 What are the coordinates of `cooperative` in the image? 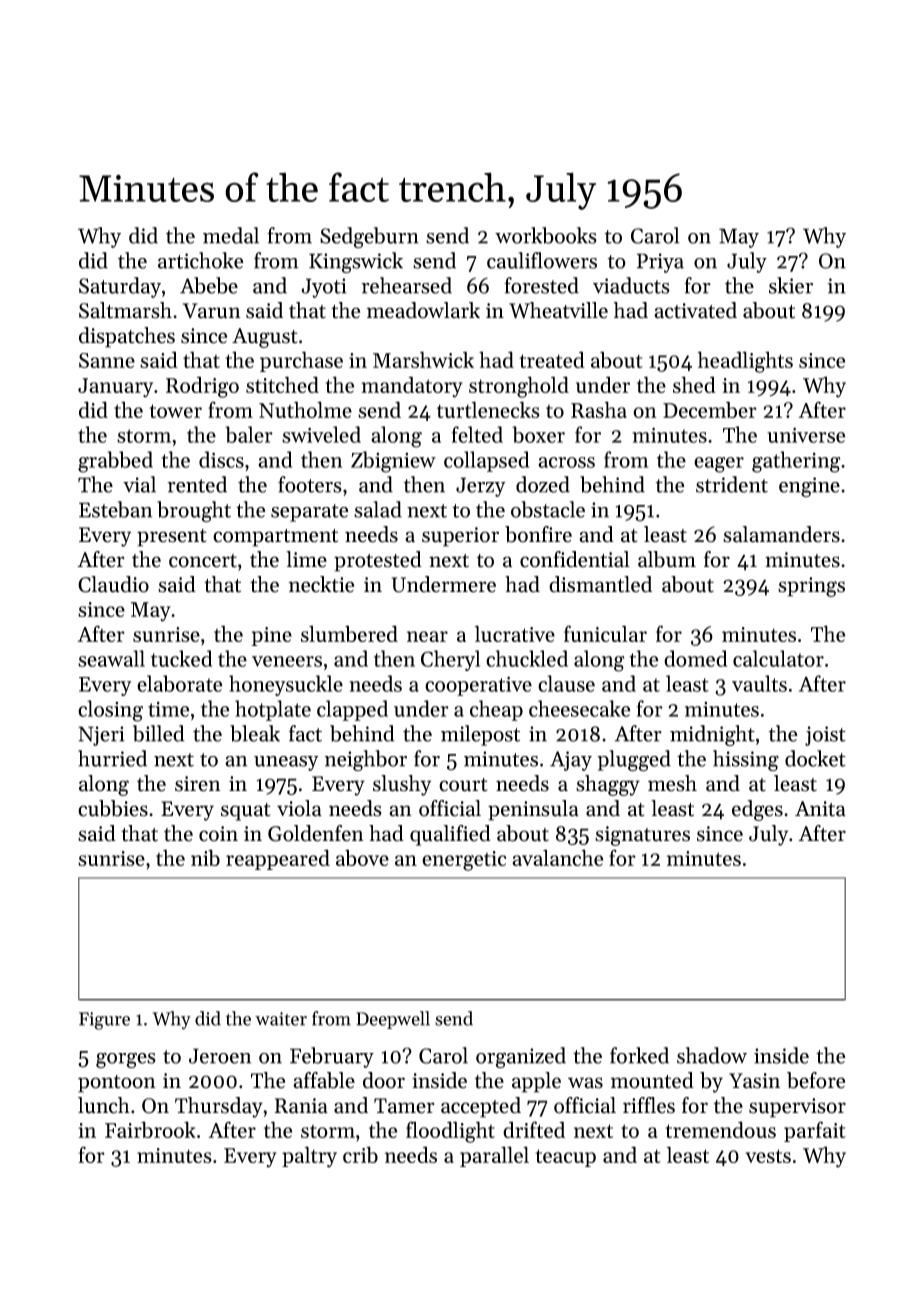 It's located at (478, 686).
